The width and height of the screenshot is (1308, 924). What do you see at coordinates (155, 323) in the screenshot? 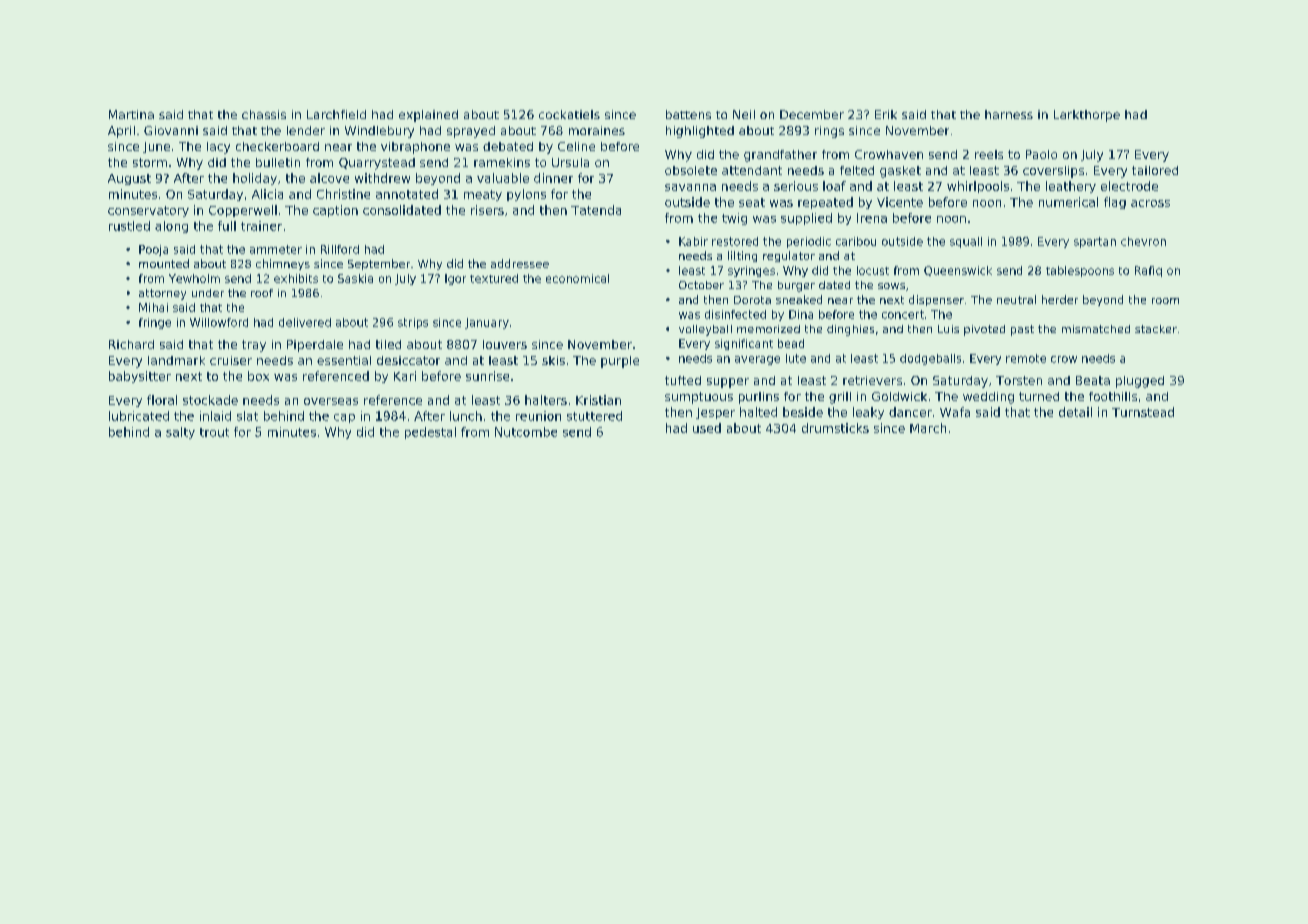
I see `fringe` at bounding box center [155, 323].
